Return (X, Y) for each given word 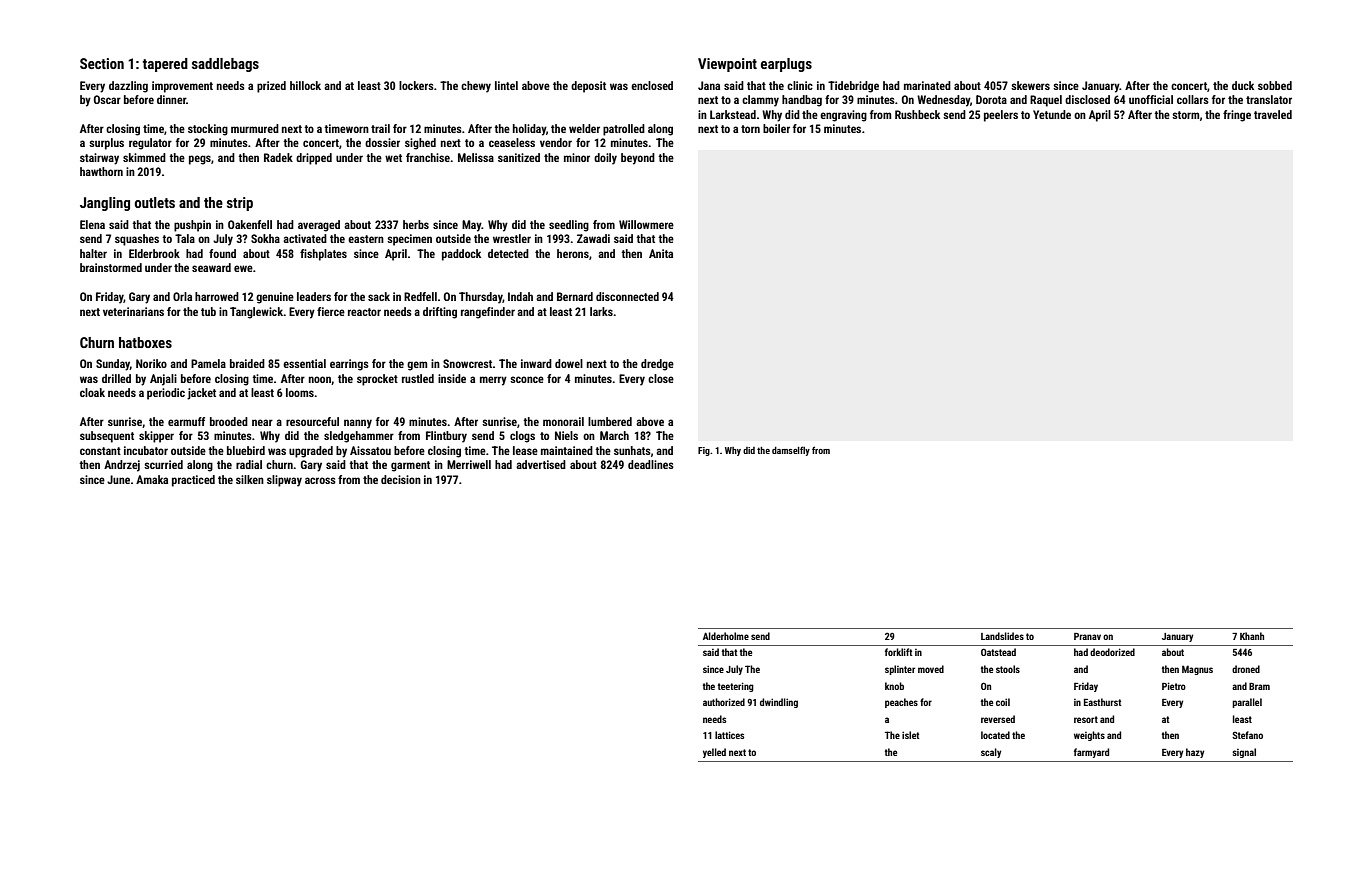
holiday (529, 130)
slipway (284, 481)
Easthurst (1103, 702)
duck (1243, 85)
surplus (106, 144)
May (472, 226)
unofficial (1151, 99)
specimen (409, 240)
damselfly (791, 451)
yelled (714, 753)
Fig (704, 451)
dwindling (779, 703)
